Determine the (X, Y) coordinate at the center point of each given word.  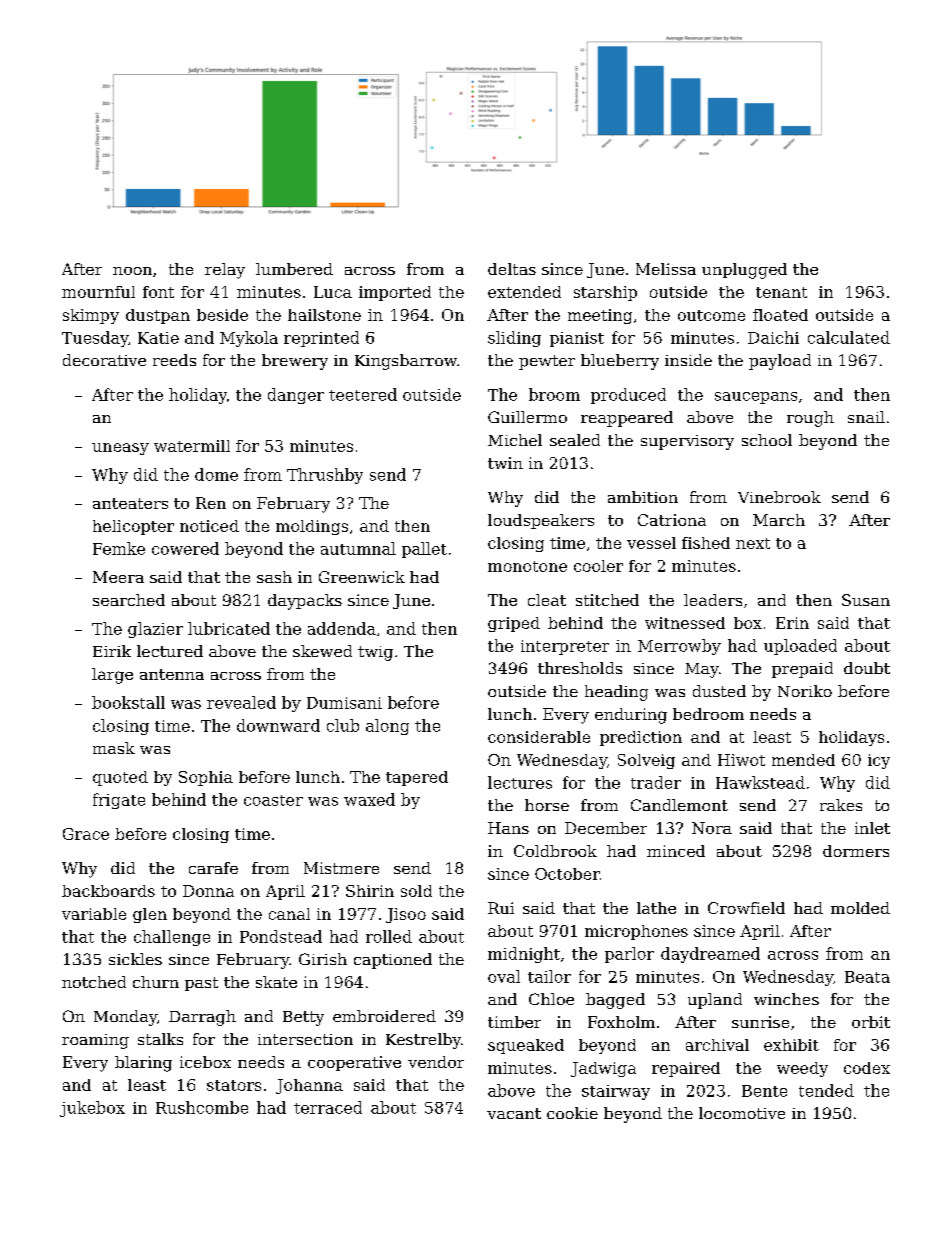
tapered (417, 778)
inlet (872, 828)
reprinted (321, 339)
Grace (86, 834)
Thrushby (325, 476)
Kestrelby (423, 1041)
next (753, 543)
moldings (312, 527)
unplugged (744, 271)
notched (94, 982)
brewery (295, 362)
